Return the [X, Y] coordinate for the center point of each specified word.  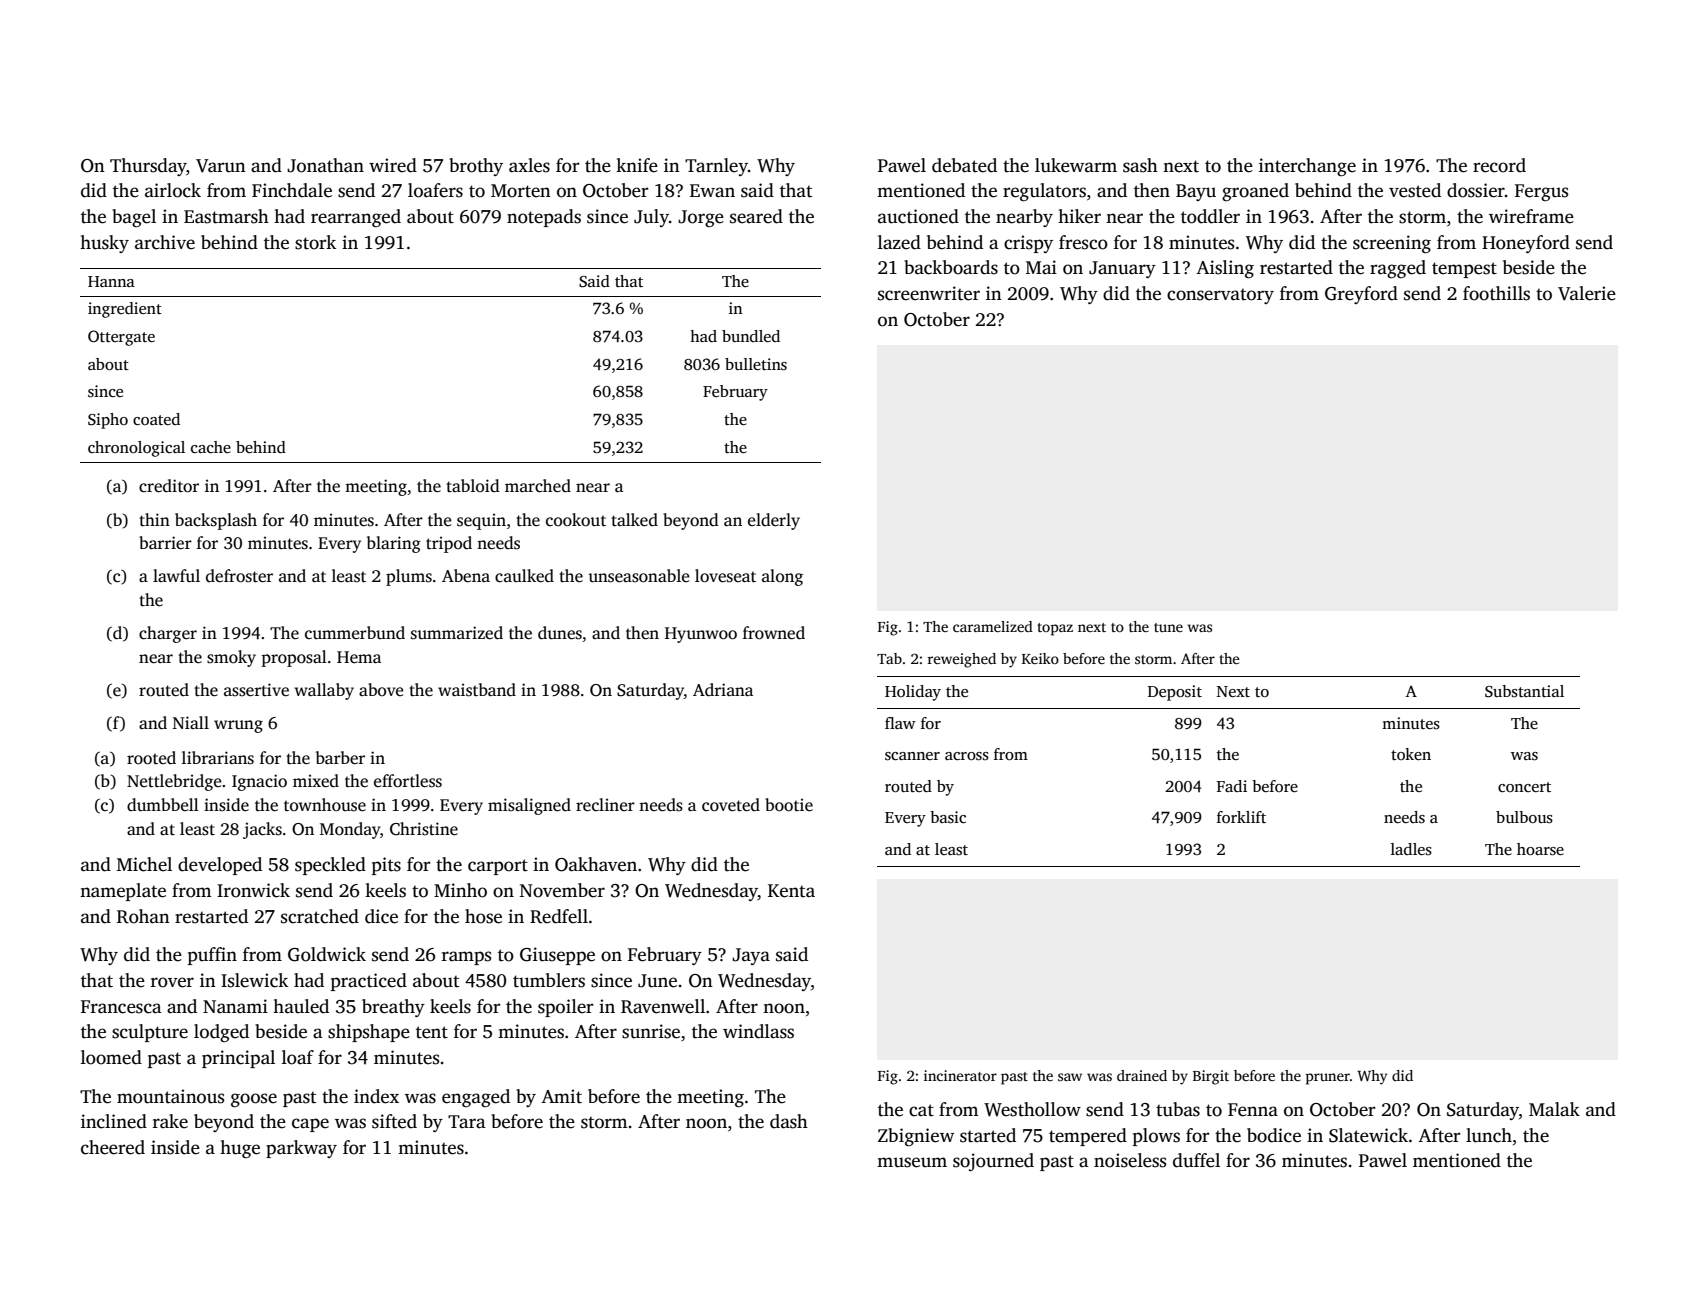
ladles [1411, 849]
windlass [758, 1031]
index [376, 1096]
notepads [544, 218]
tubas [1178, 1109]
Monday [350, 830]
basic [948, 817]
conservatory [1220, 296]
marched [538, 486]
